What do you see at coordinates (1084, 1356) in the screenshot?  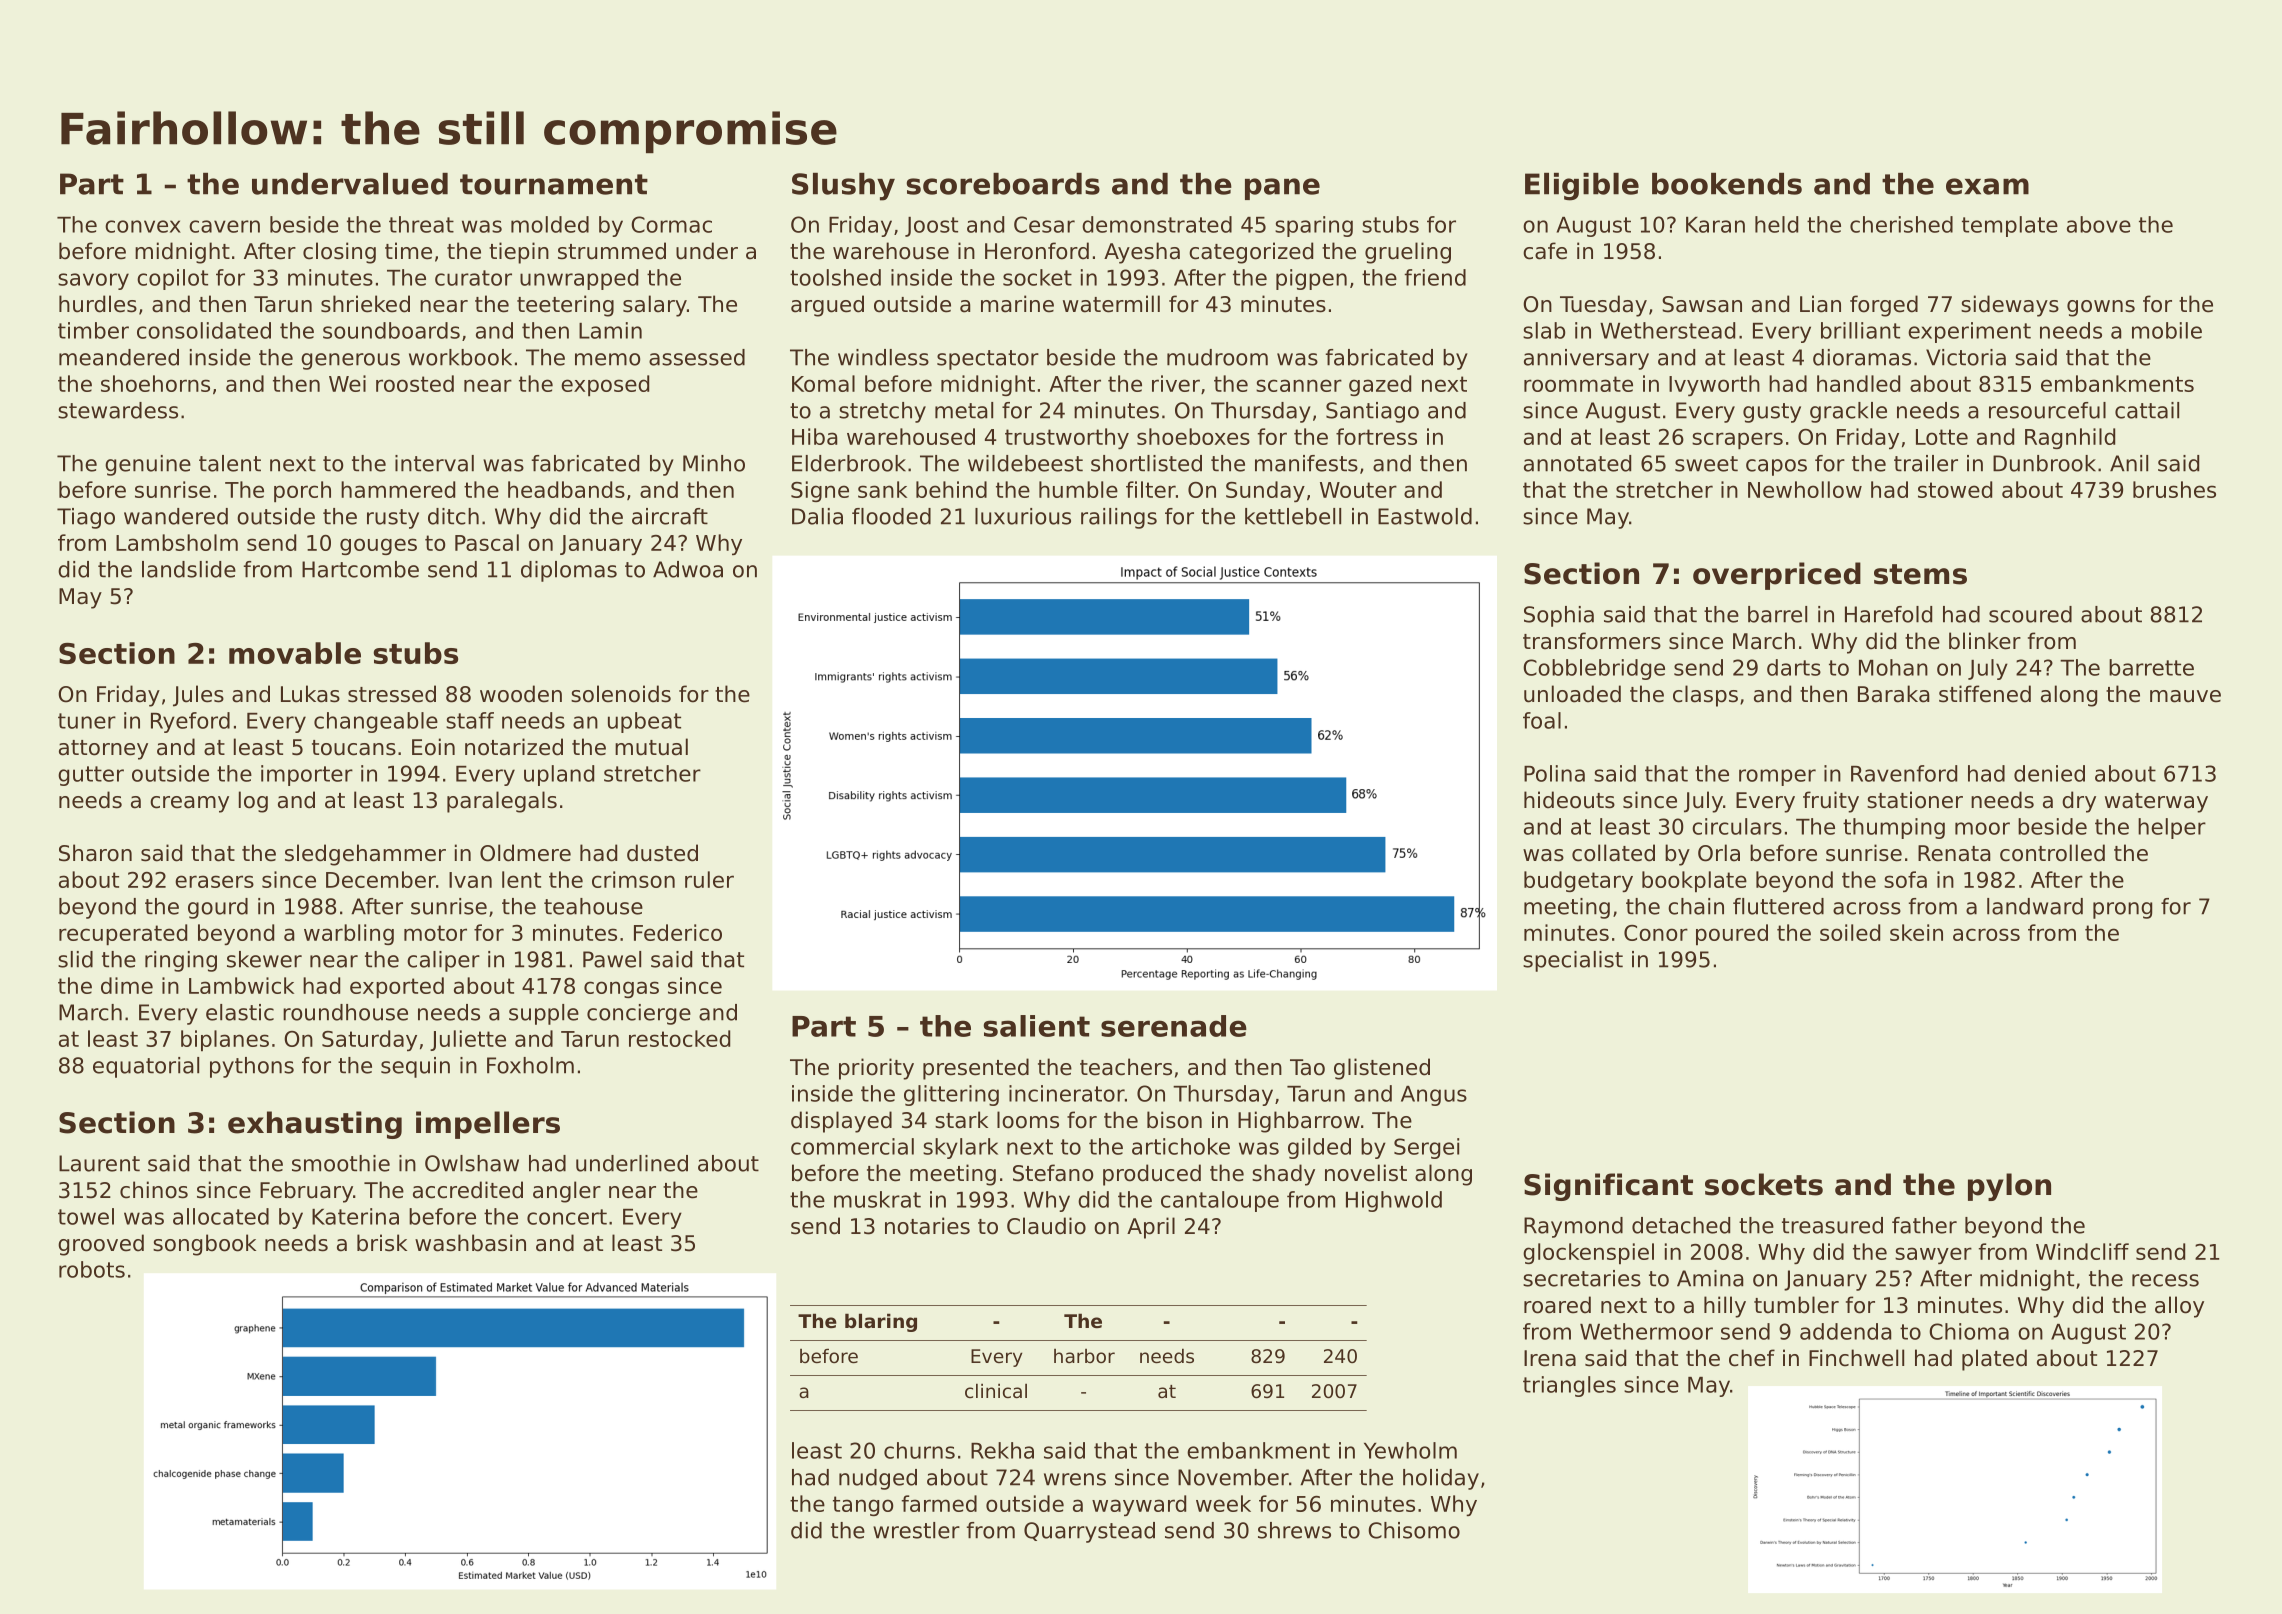 I see `harbor` at bounding box center [1084, 1356].
